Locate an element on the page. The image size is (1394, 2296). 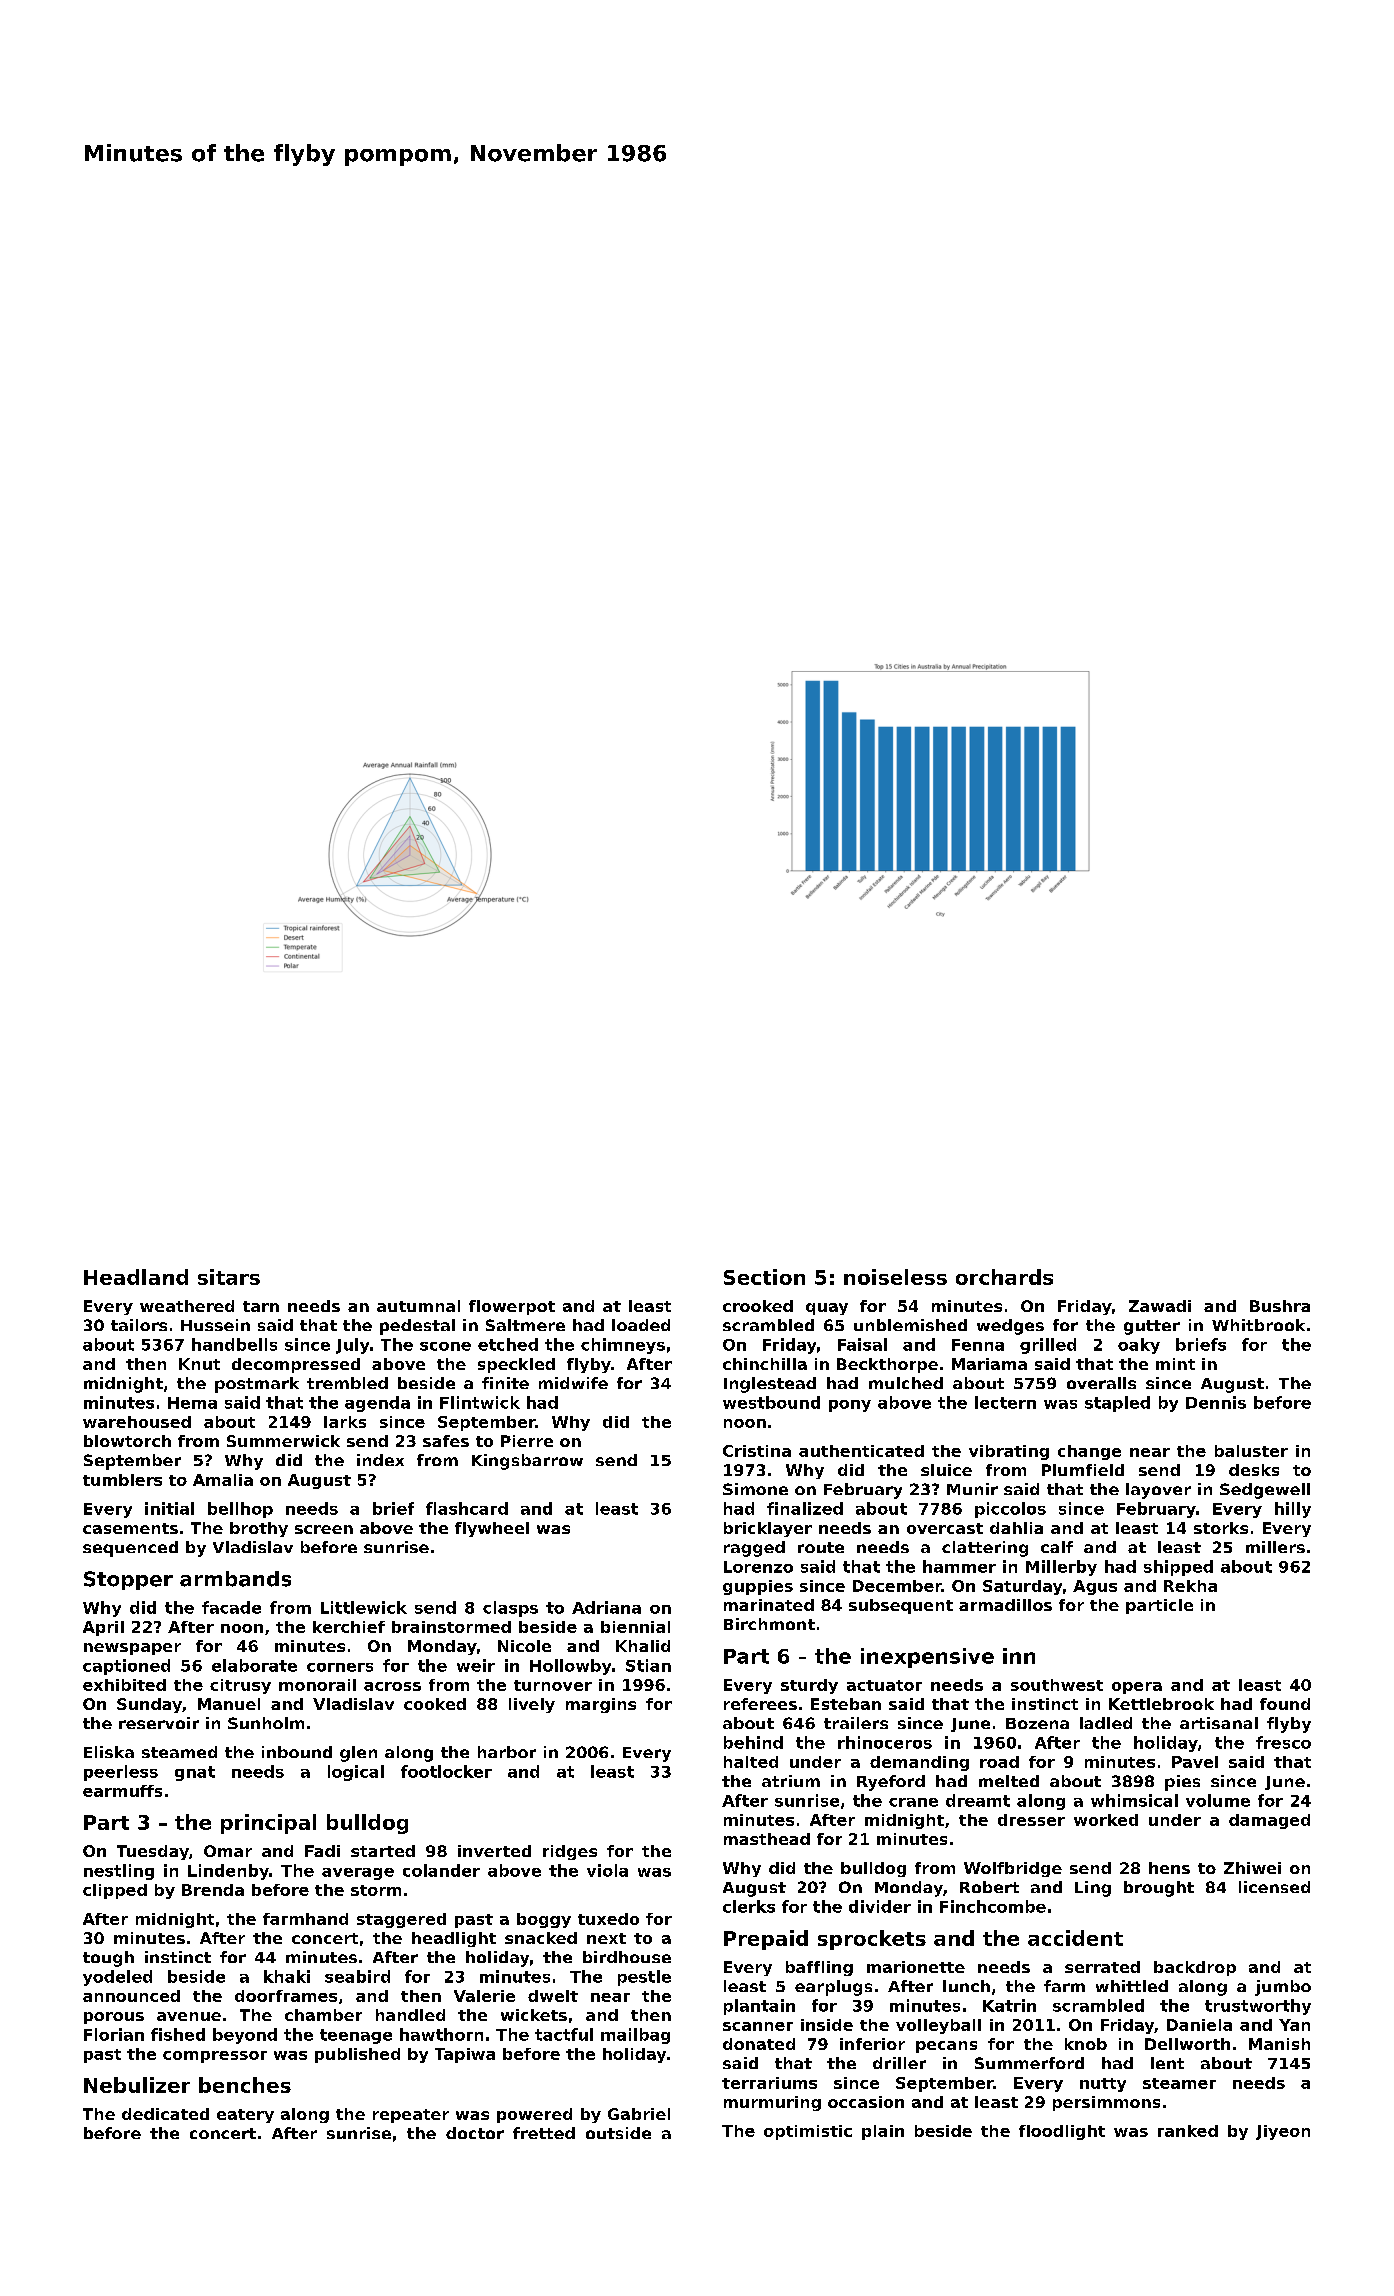
autumnal is located at coordinates (418, 1306).
